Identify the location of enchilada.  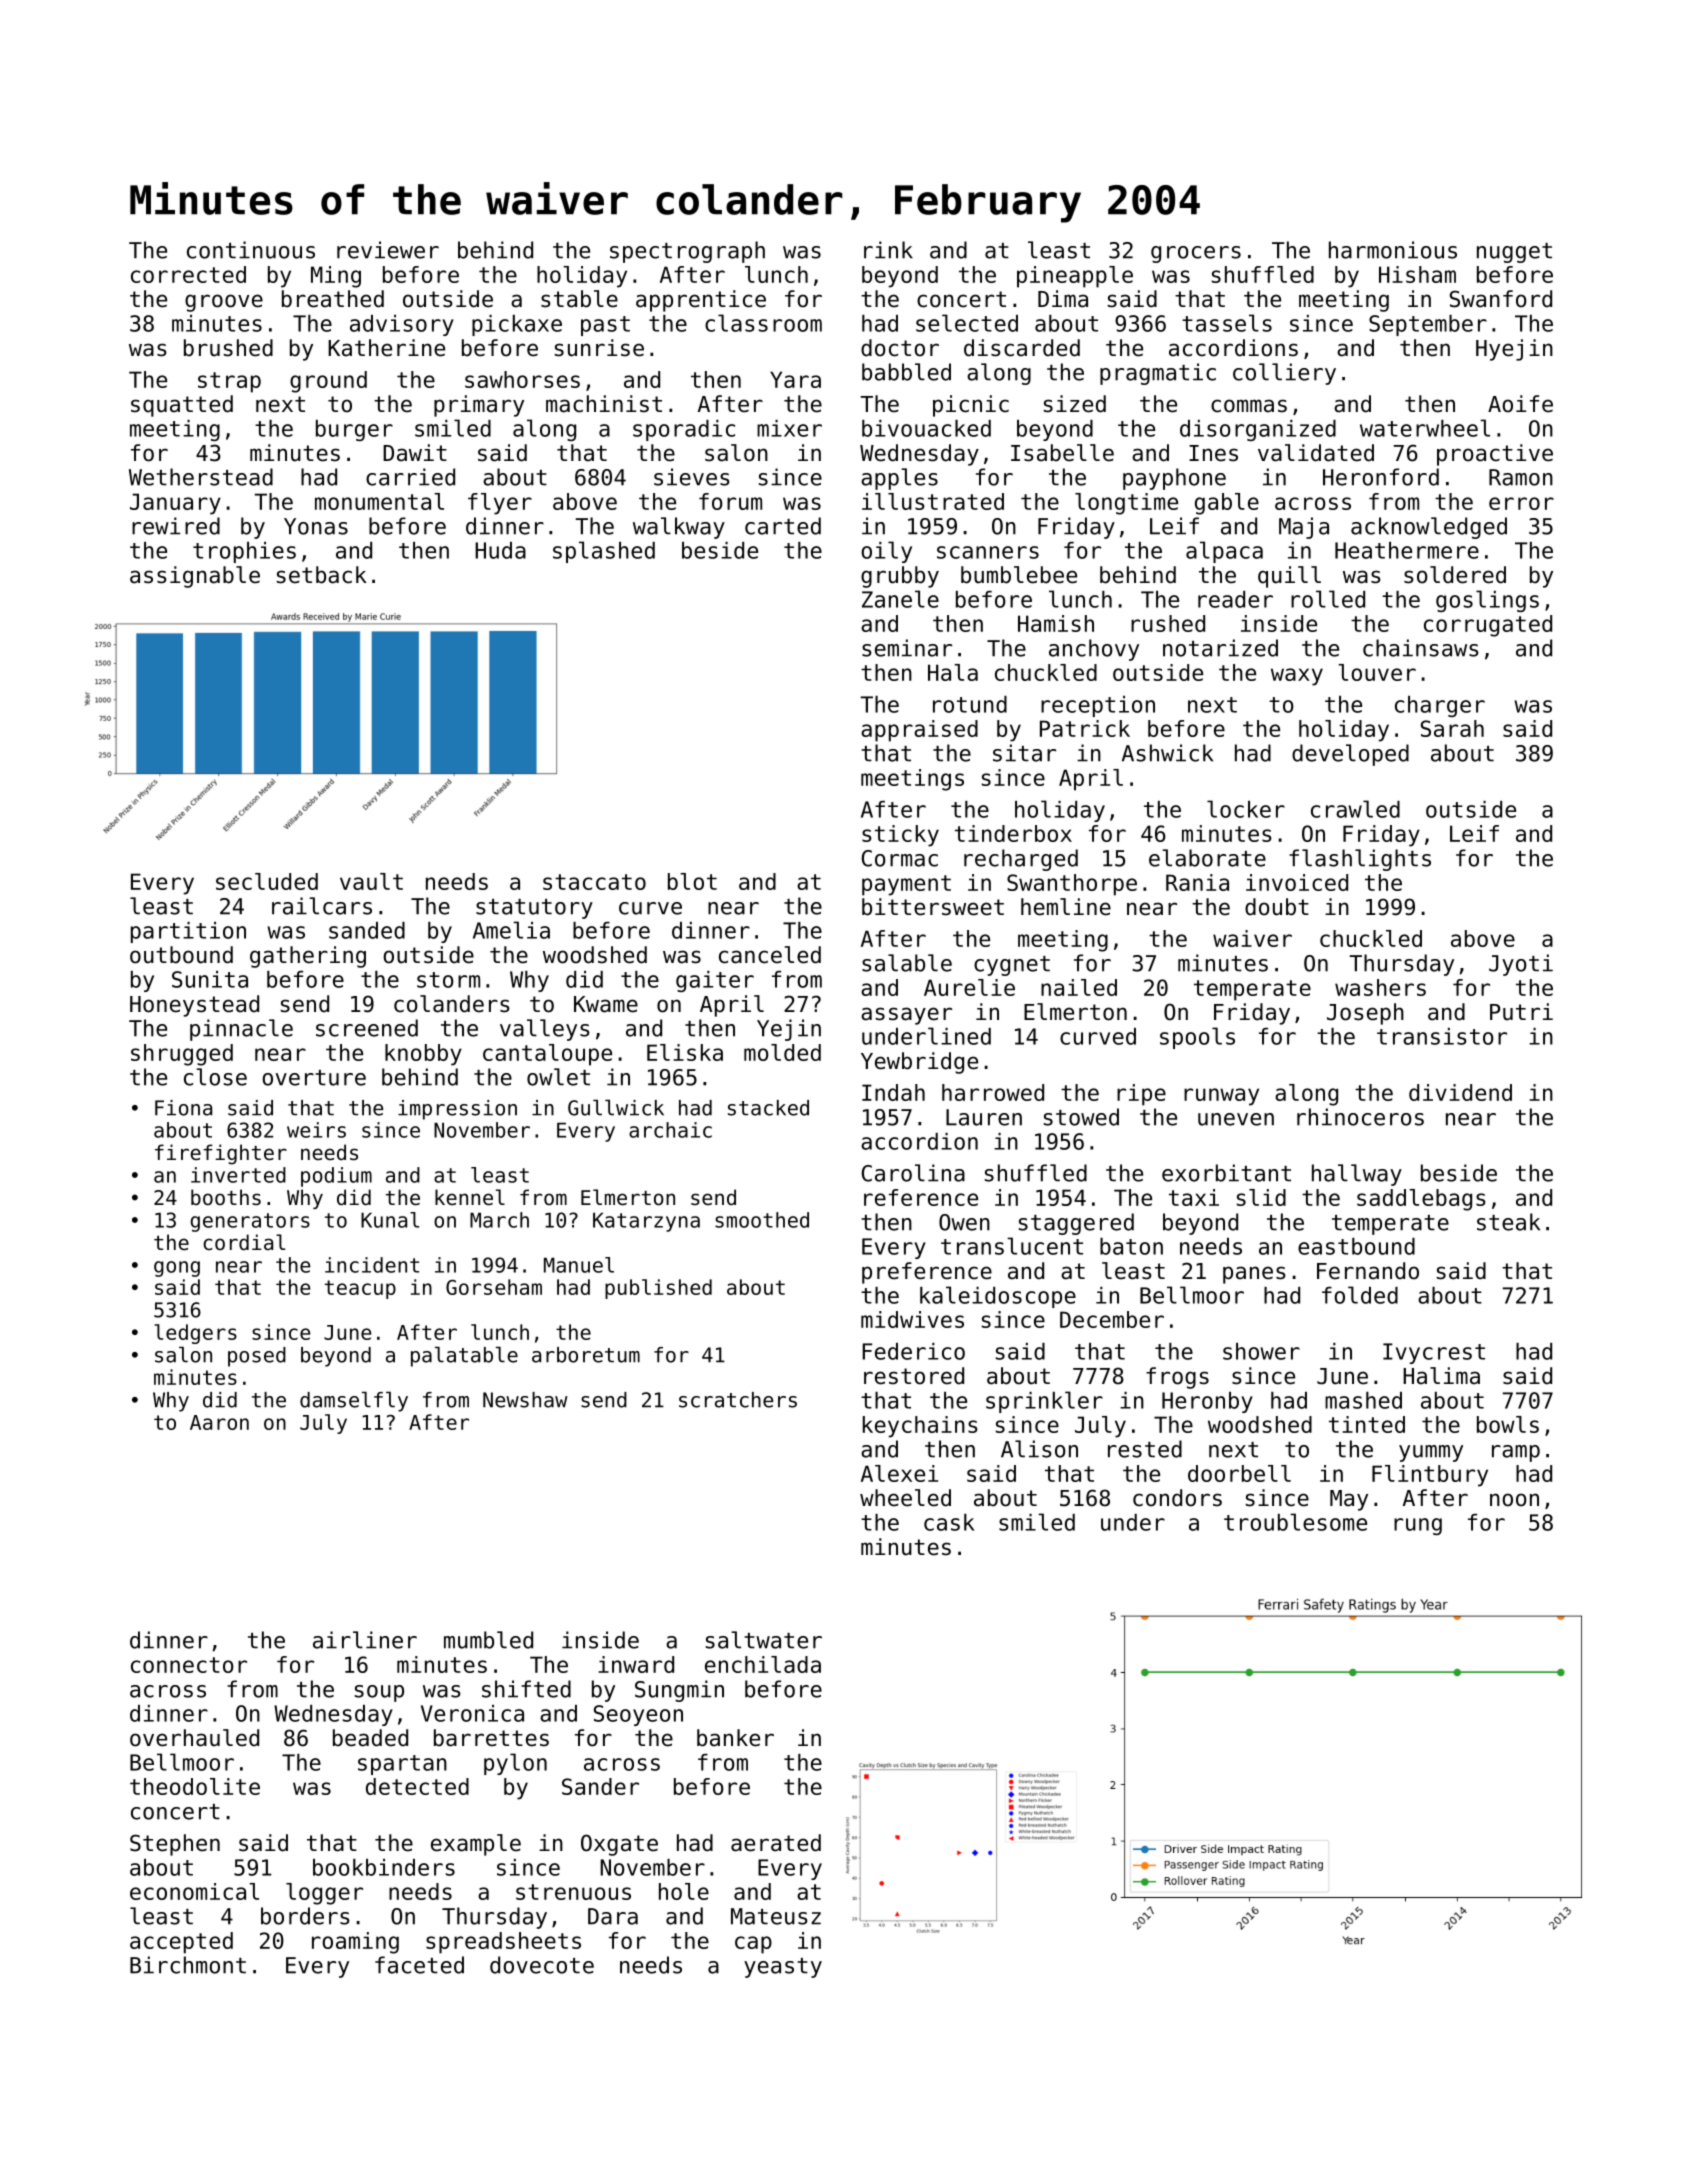
(763, 1664).
